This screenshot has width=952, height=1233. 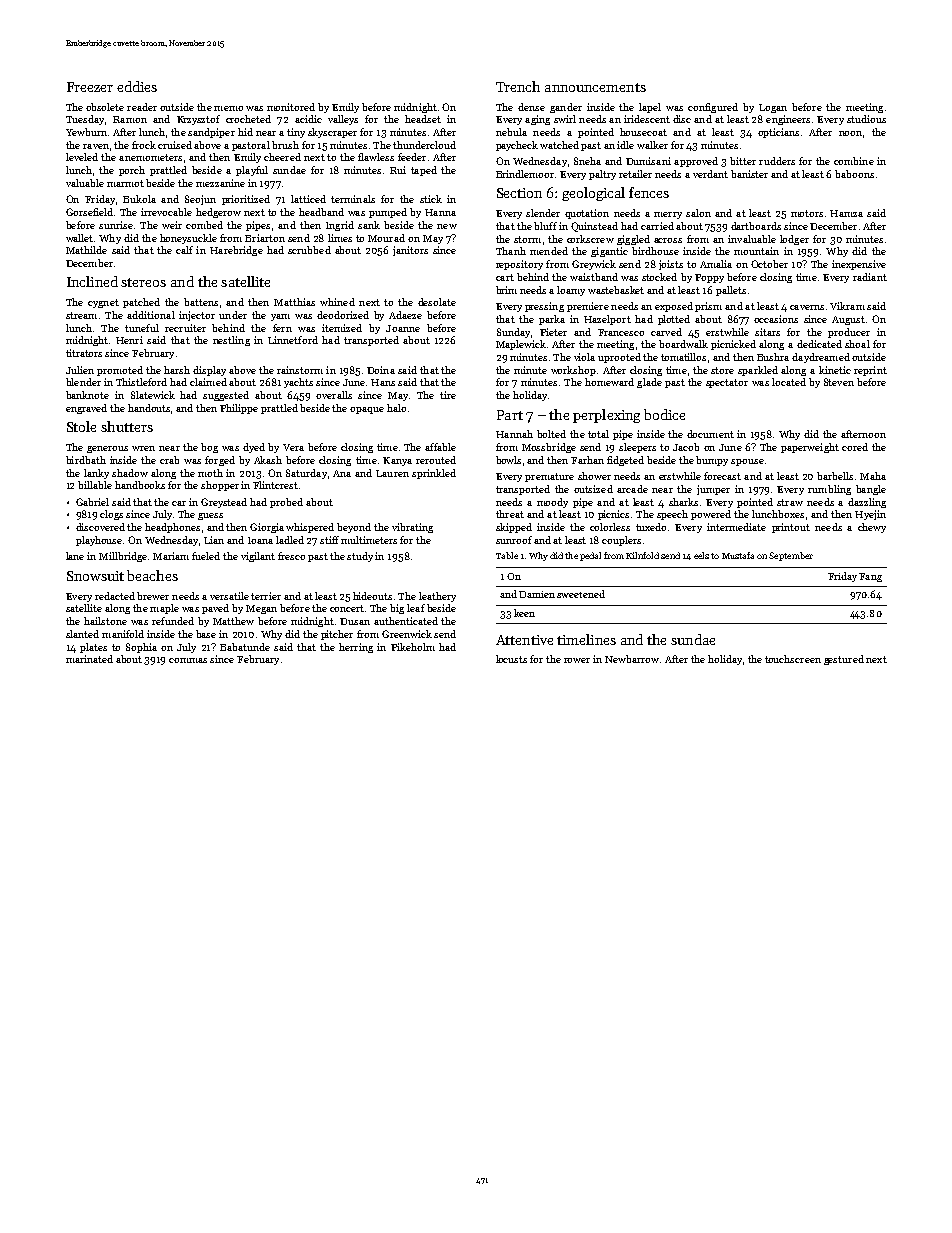 What do you see at coordinates (116, 225) in the screenshot?
I see `sunrise` at bounding box center [116, 225].
